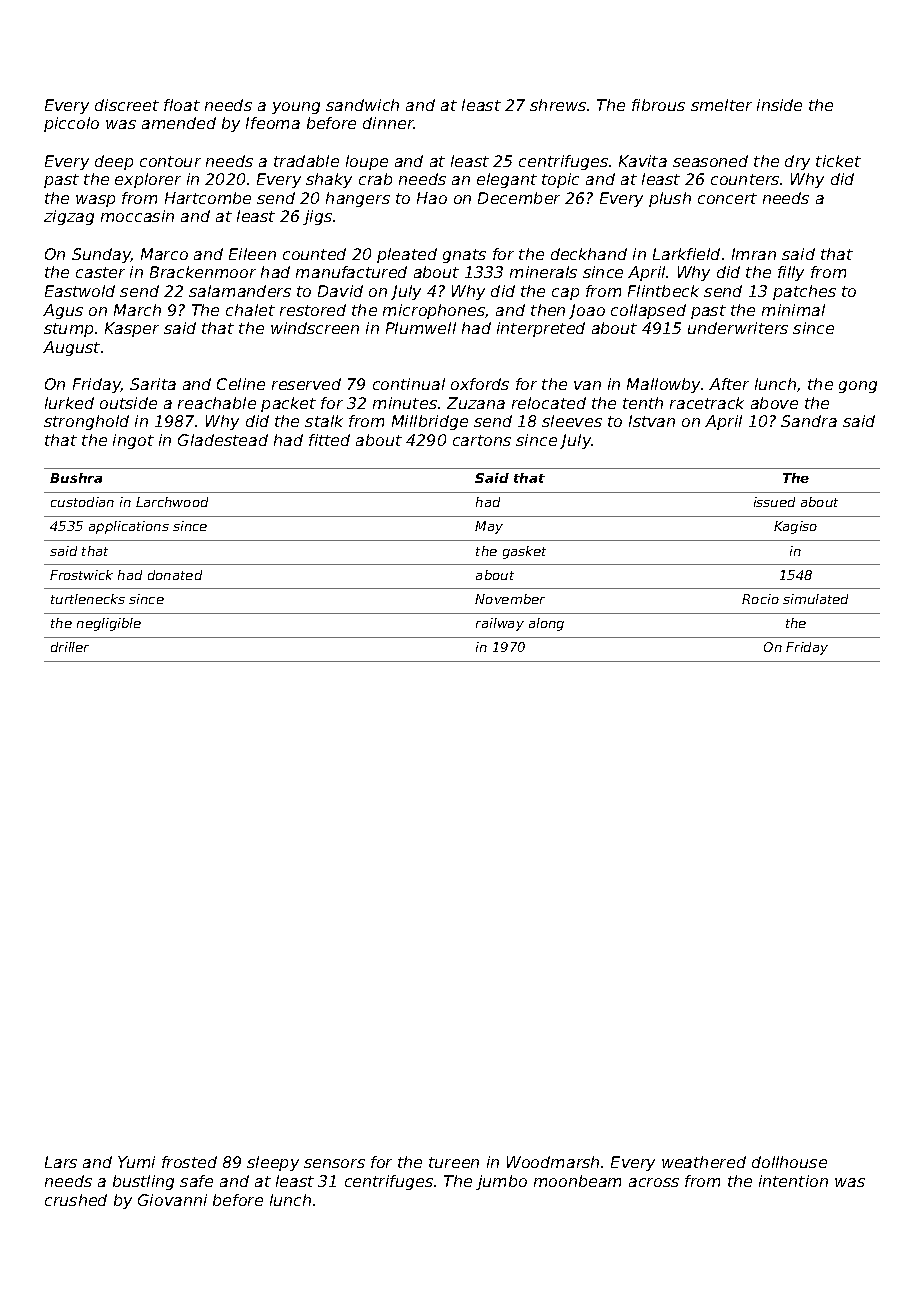 The width and height of the screenshot is (924, 1308). What do you see at coordinates (553, 1162) in the screenshot?
I see `Woodmarsh` at bounding box center [553, 1162].
